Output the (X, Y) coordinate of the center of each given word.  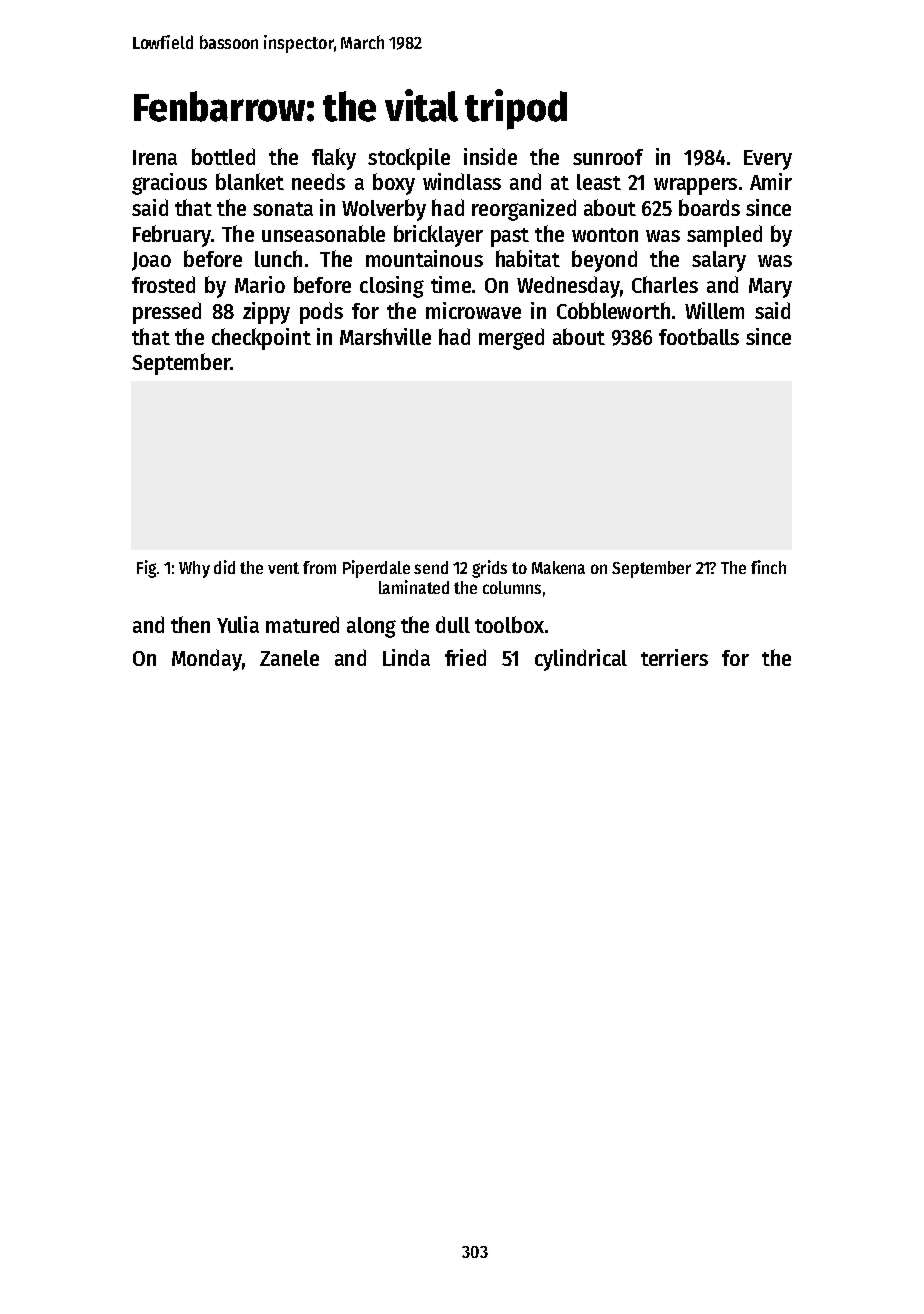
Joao (151, 261)
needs (318, 181)
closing (392, 287)
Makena (558, 567)
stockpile (409, 159)
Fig (146, 569)
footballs (699, 336)
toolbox (509, 624)
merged (511, 339)
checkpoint (261, 339)
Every (768, 160)
